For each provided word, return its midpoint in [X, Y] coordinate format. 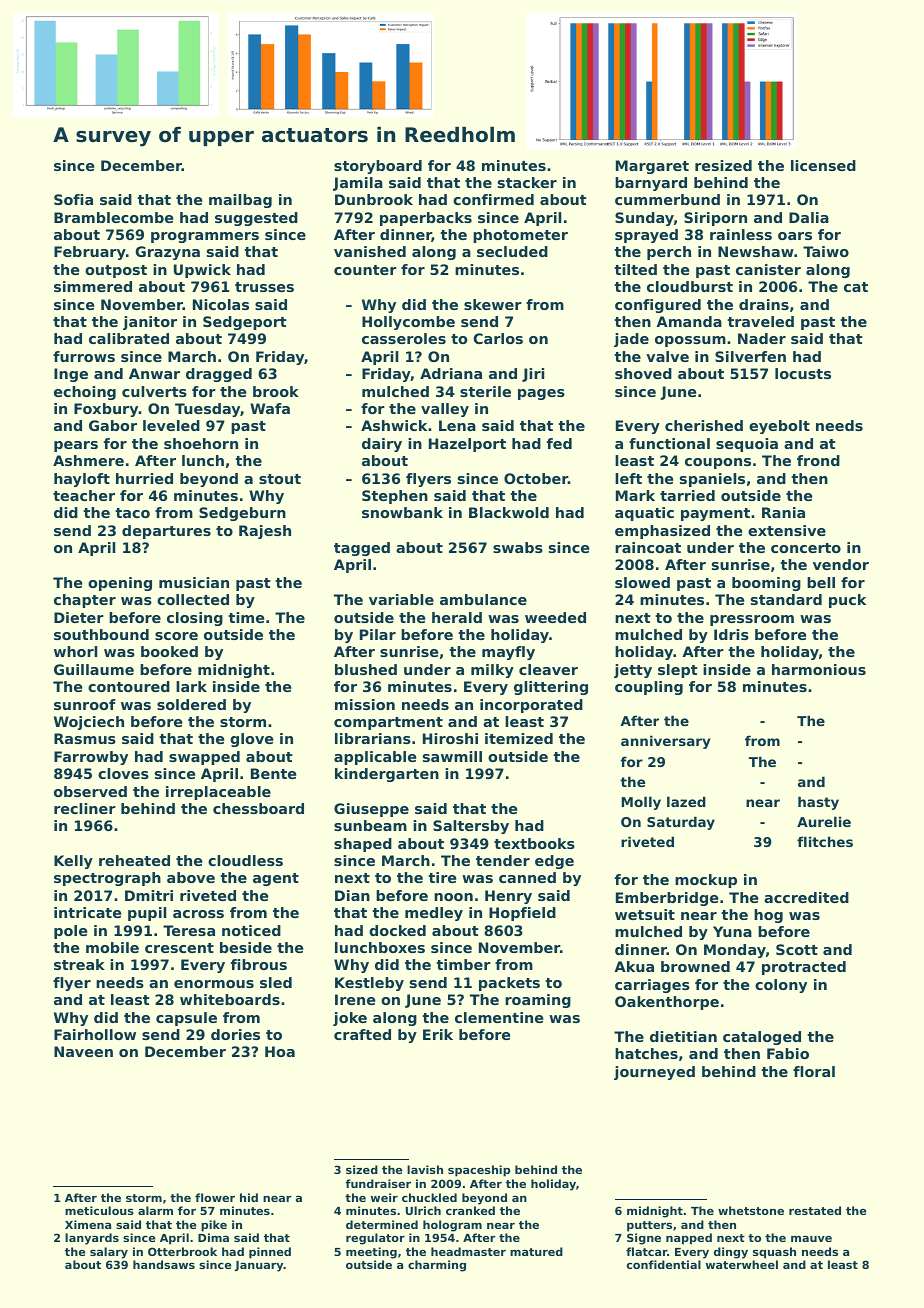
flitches [825, 841]
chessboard [258, 808]
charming [437, 1266]
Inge [71, 375]
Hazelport [467, 445]
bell [821, 582]
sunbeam [370, 825]
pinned [270, 1253]
